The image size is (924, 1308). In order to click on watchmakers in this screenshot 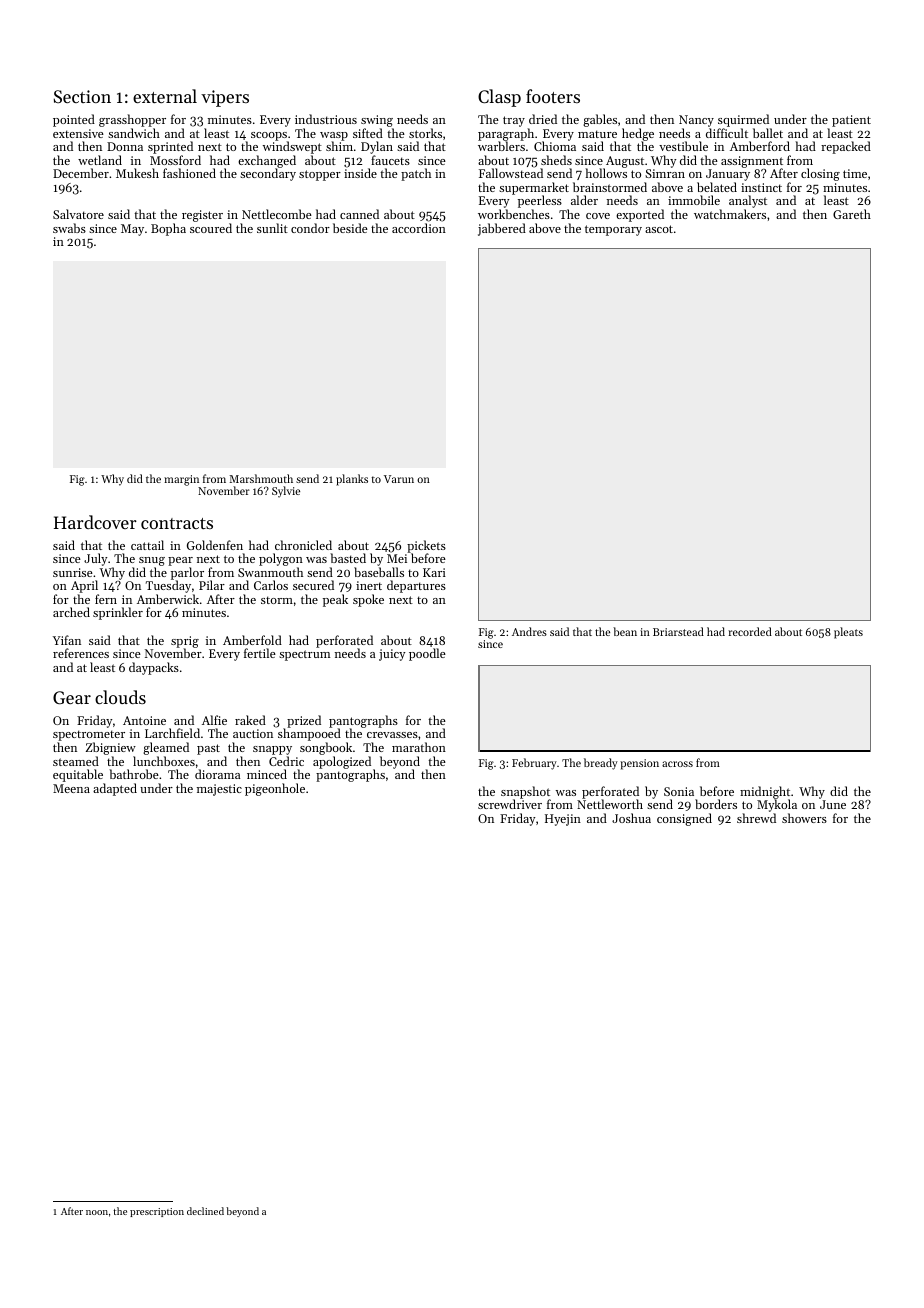, I will do `click(730, 214)`.
